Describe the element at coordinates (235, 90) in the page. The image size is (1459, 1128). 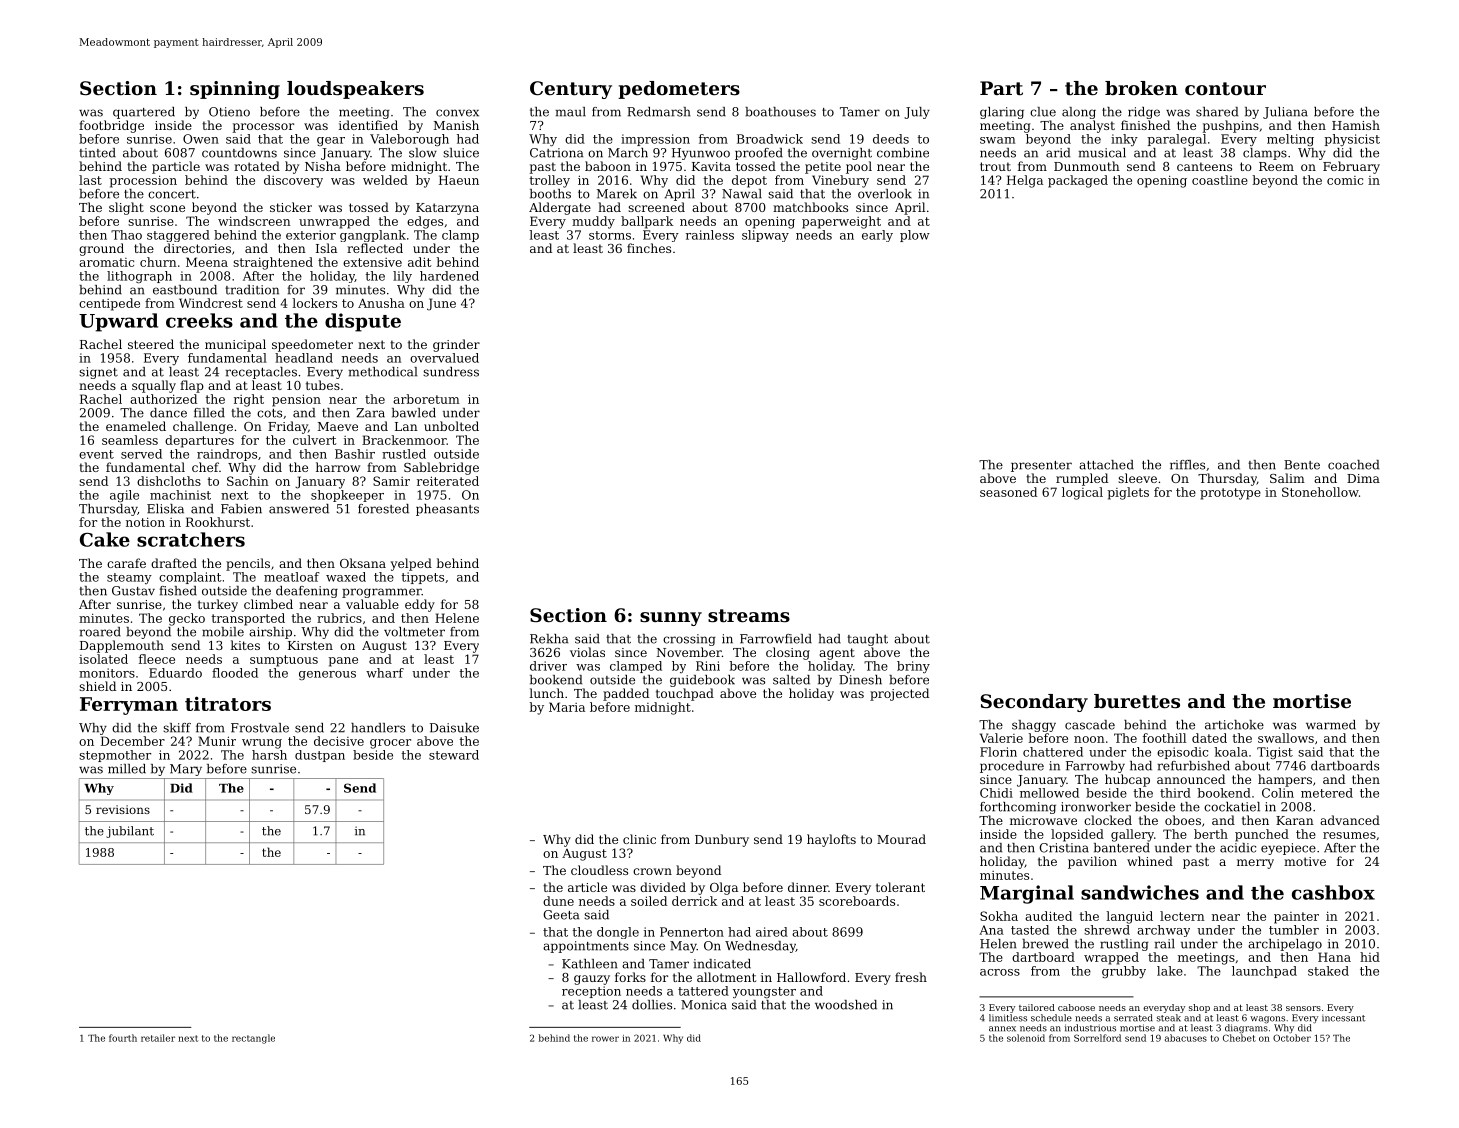
I see `spinning` at that location.
